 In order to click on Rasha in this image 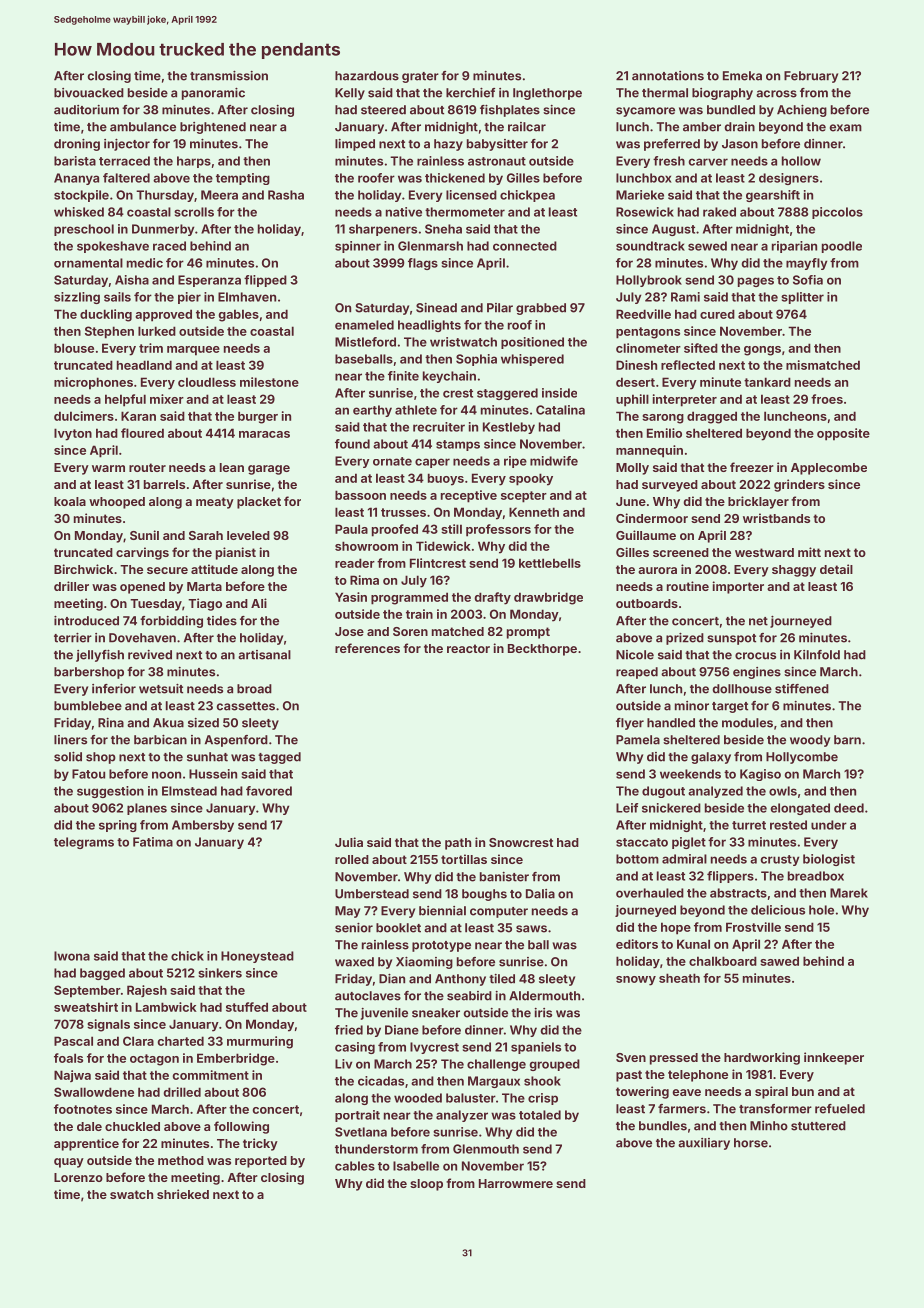, I will do `click(286, 195)`.
